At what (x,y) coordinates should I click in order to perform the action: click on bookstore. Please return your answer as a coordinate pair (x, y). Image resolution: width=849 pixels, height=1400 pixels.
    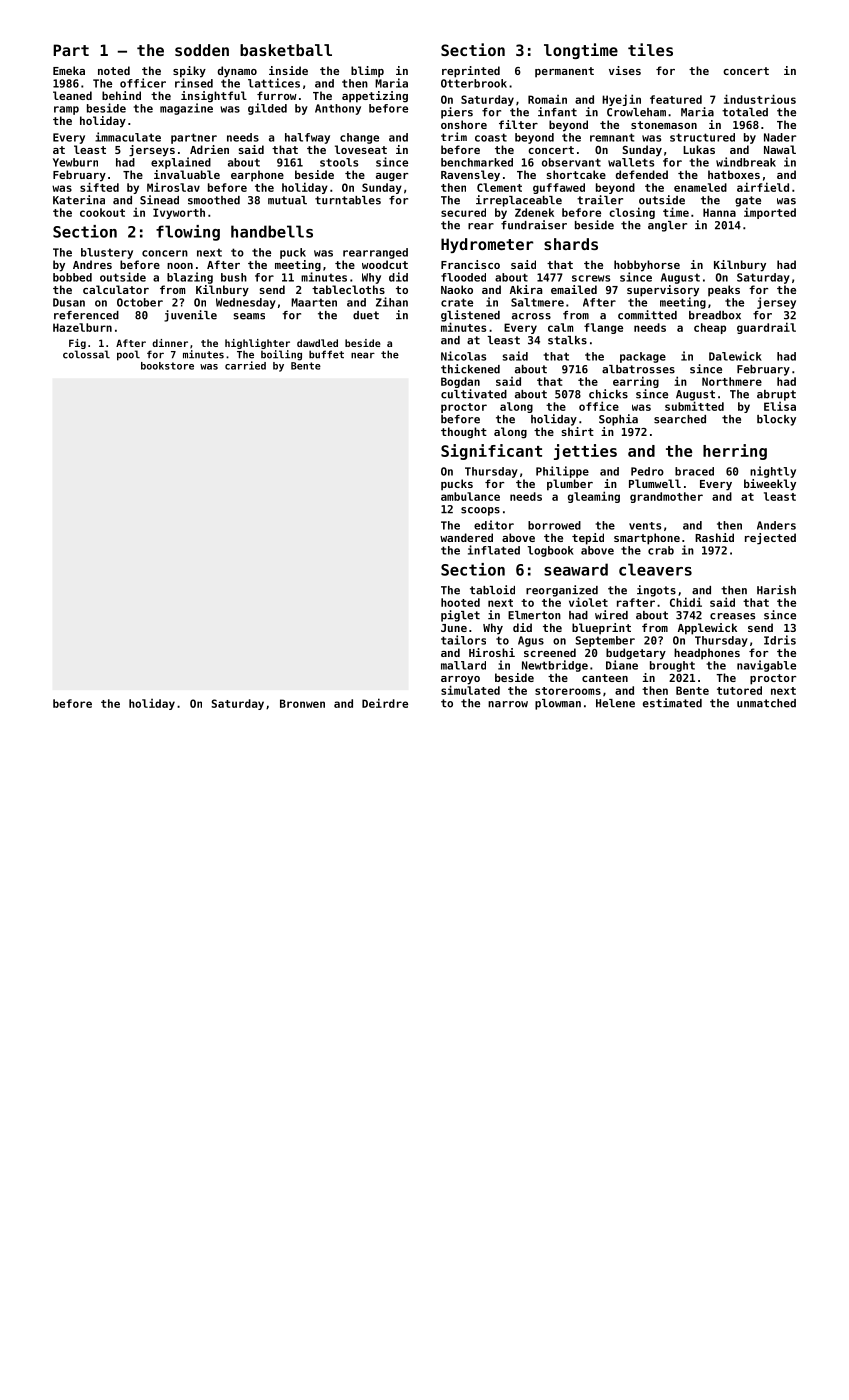
    Looking at the image, I should click on (167, 366).
